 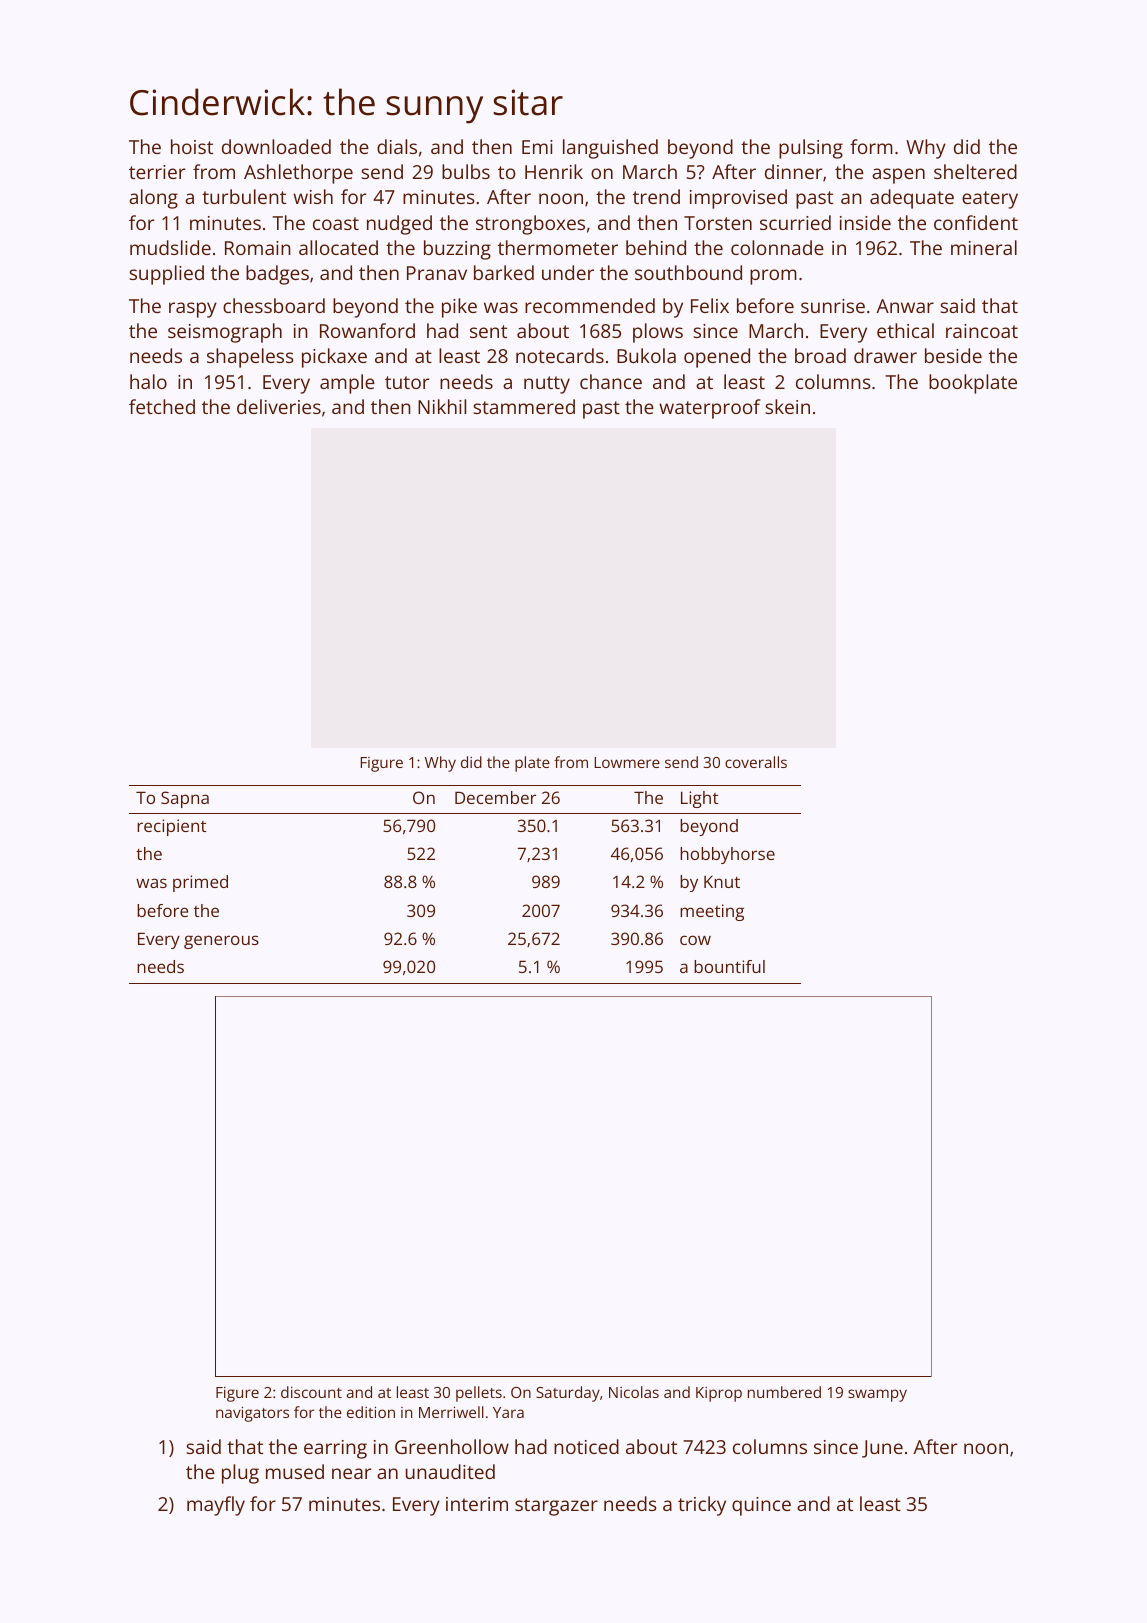 I want to click on mineral, so click(x=984, y=247).
